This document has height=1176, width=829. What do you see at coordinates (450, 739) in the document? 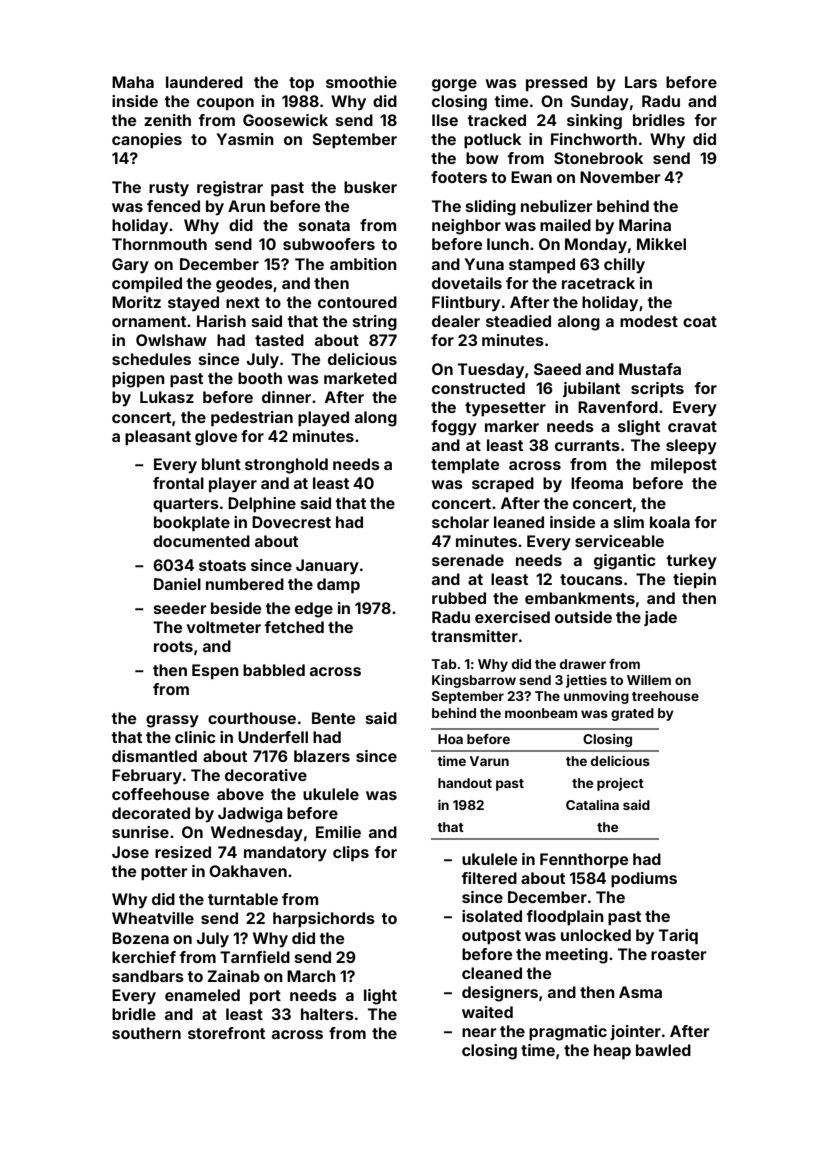
I see `Hoa` at bounding box center [450, 739].
